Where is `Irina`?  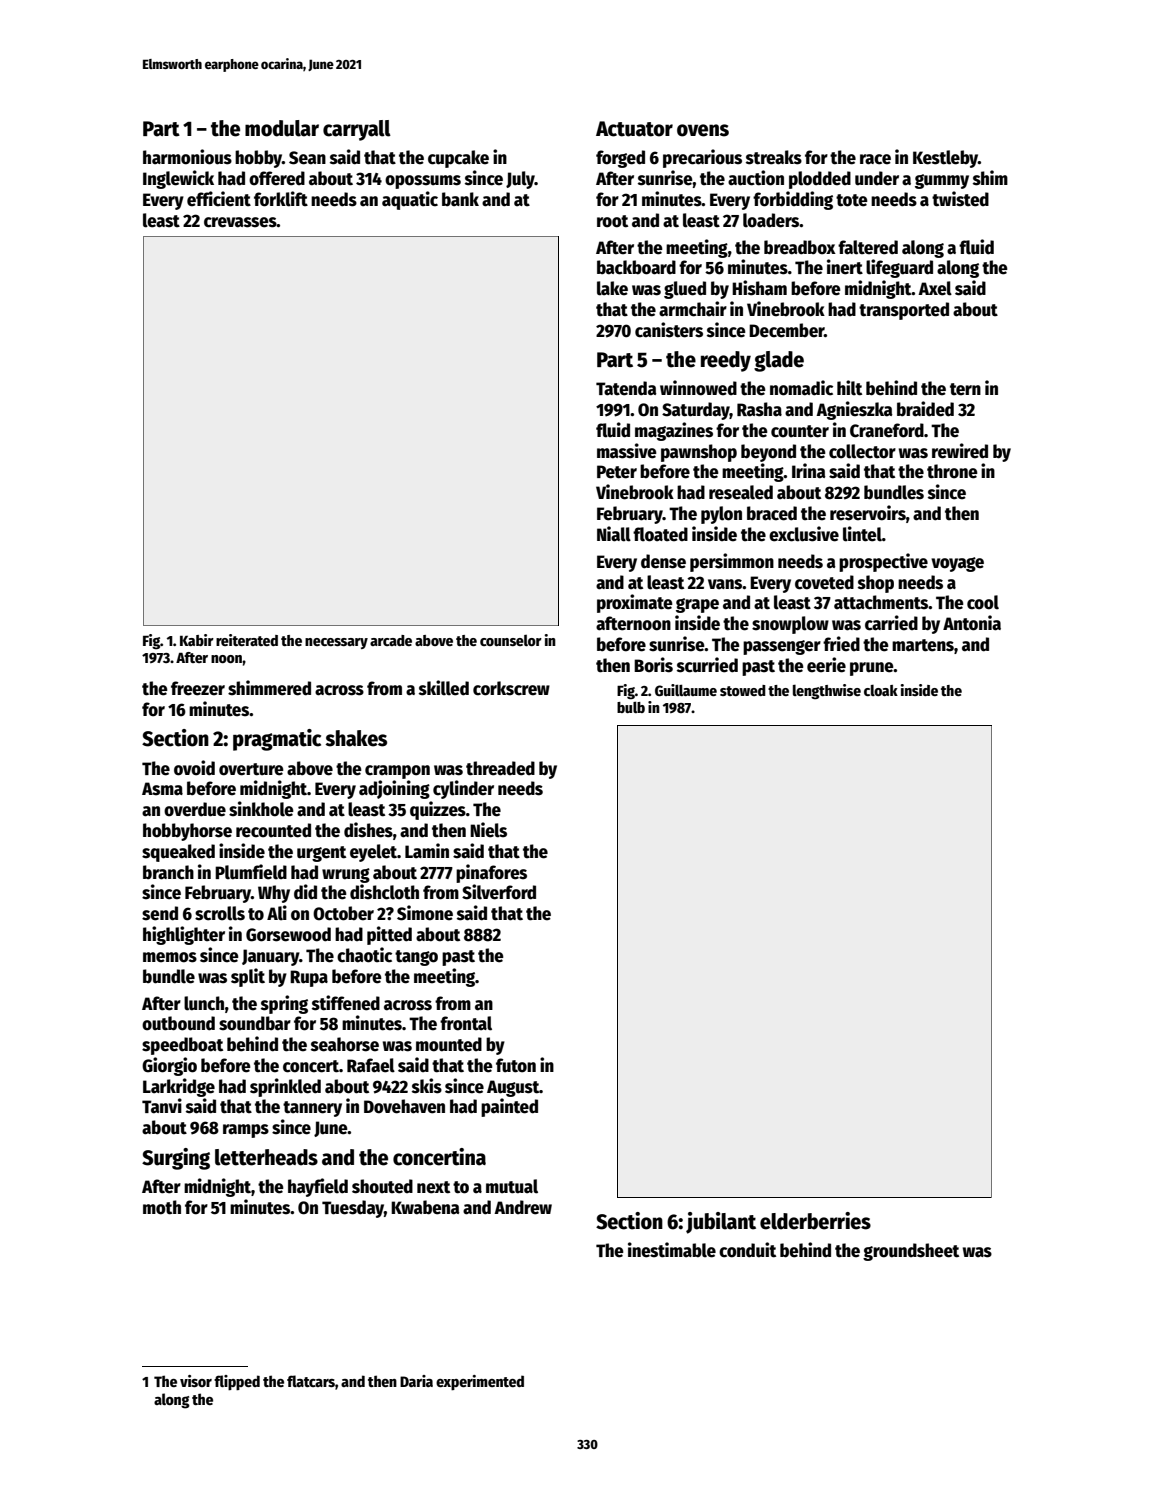 Irina is located at coordinates (809, 471).
